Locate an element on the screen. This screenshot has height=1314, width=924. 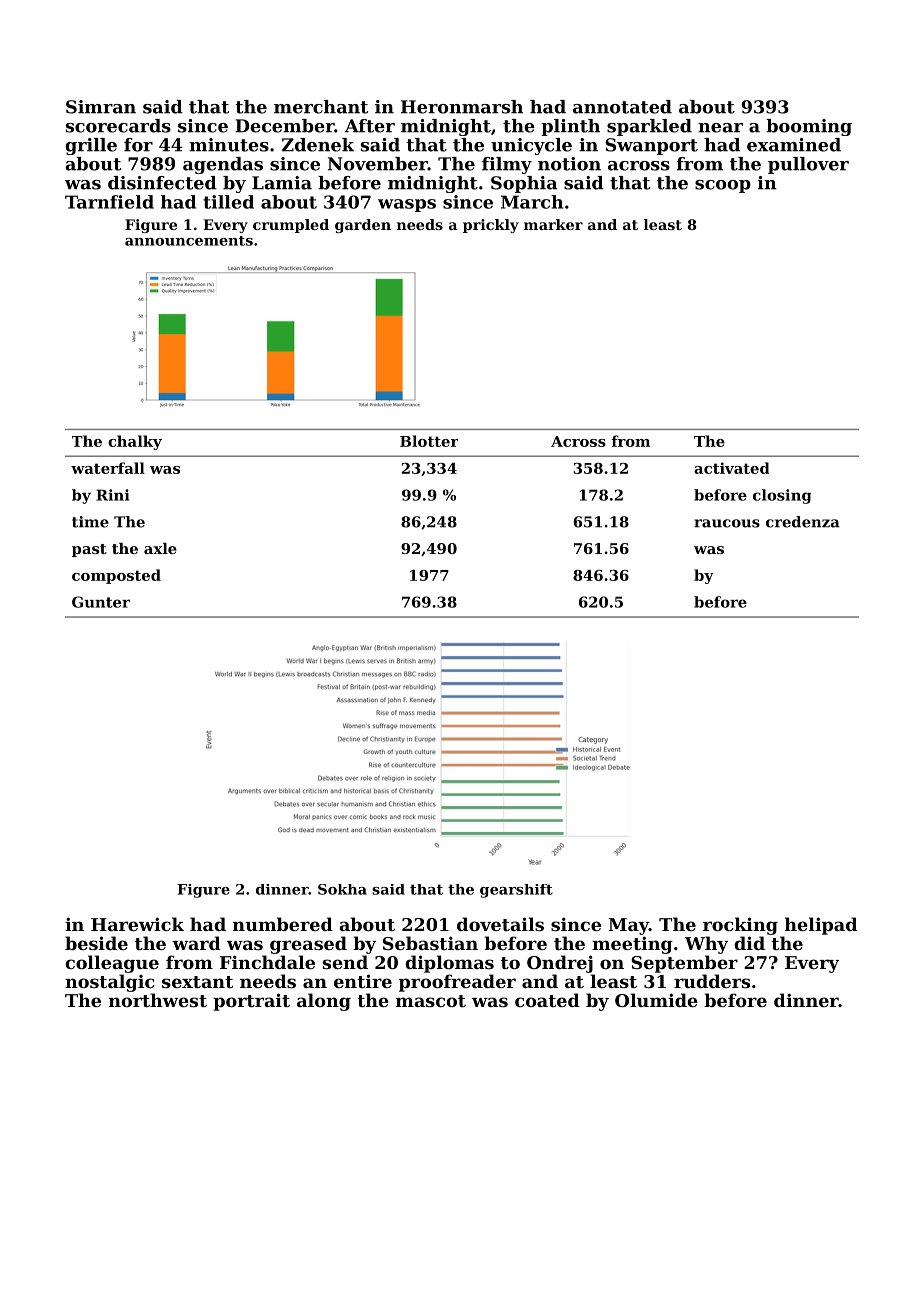
Harewick is located at coordinates (137, 924).
